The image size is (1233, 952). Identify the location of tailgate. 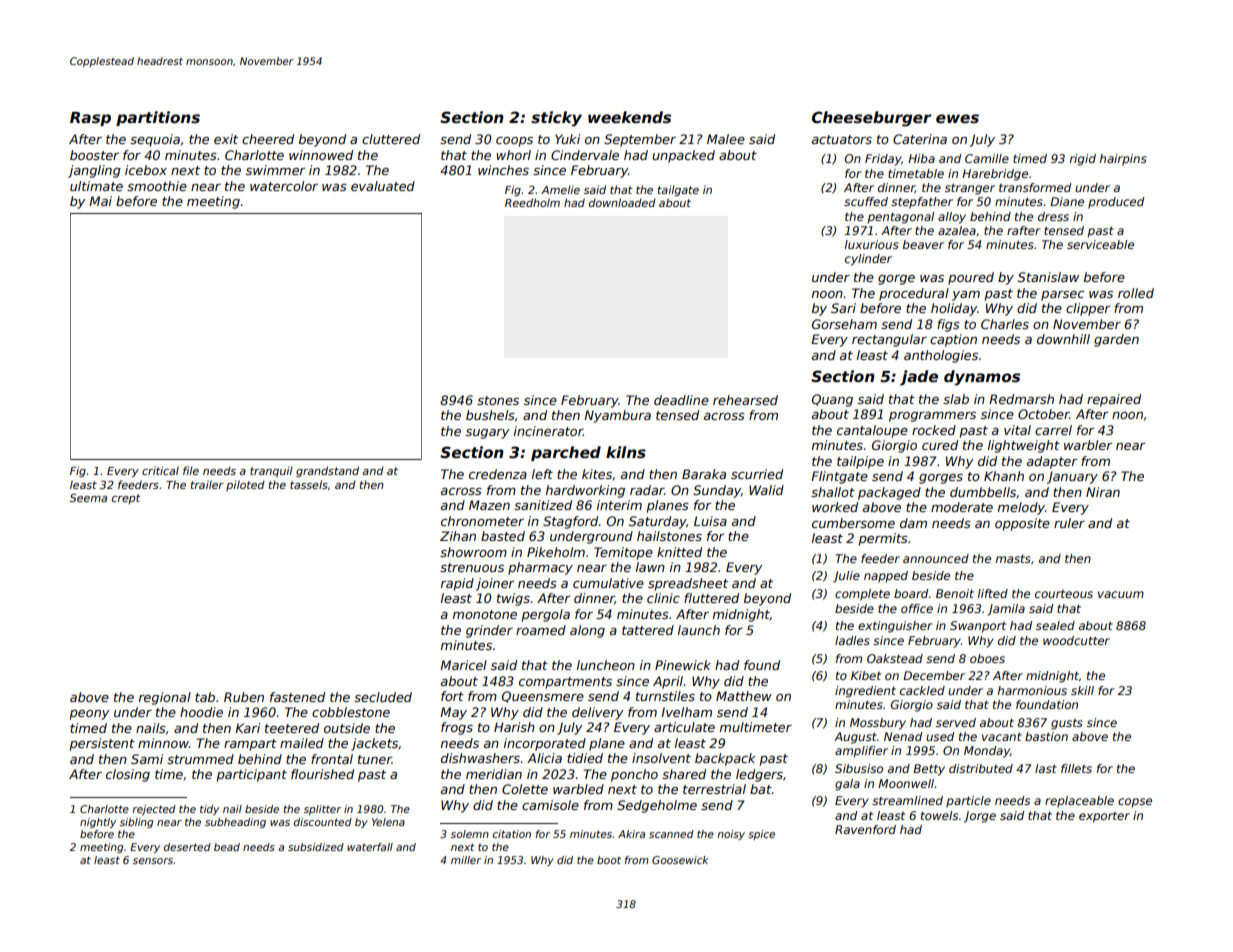
(678, 190).
